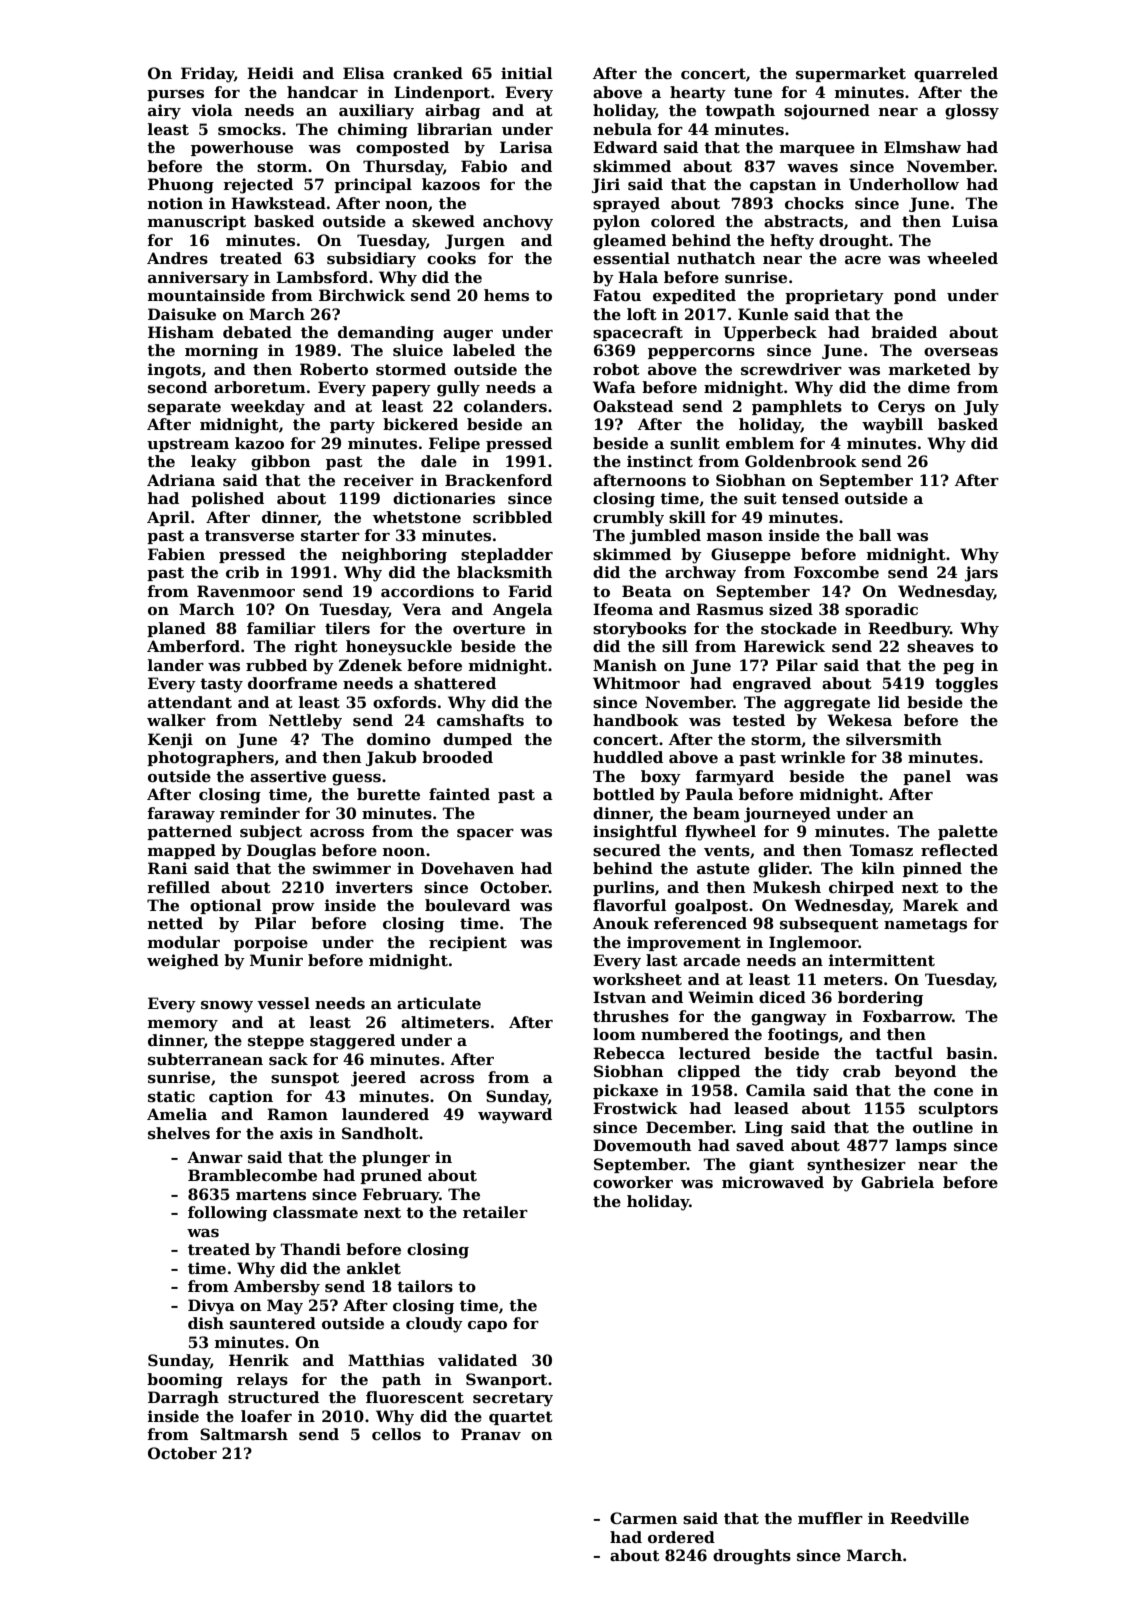 The width and height of the screenshot is (1146, 1621). I want to click on hearty, so click(698, 94).
